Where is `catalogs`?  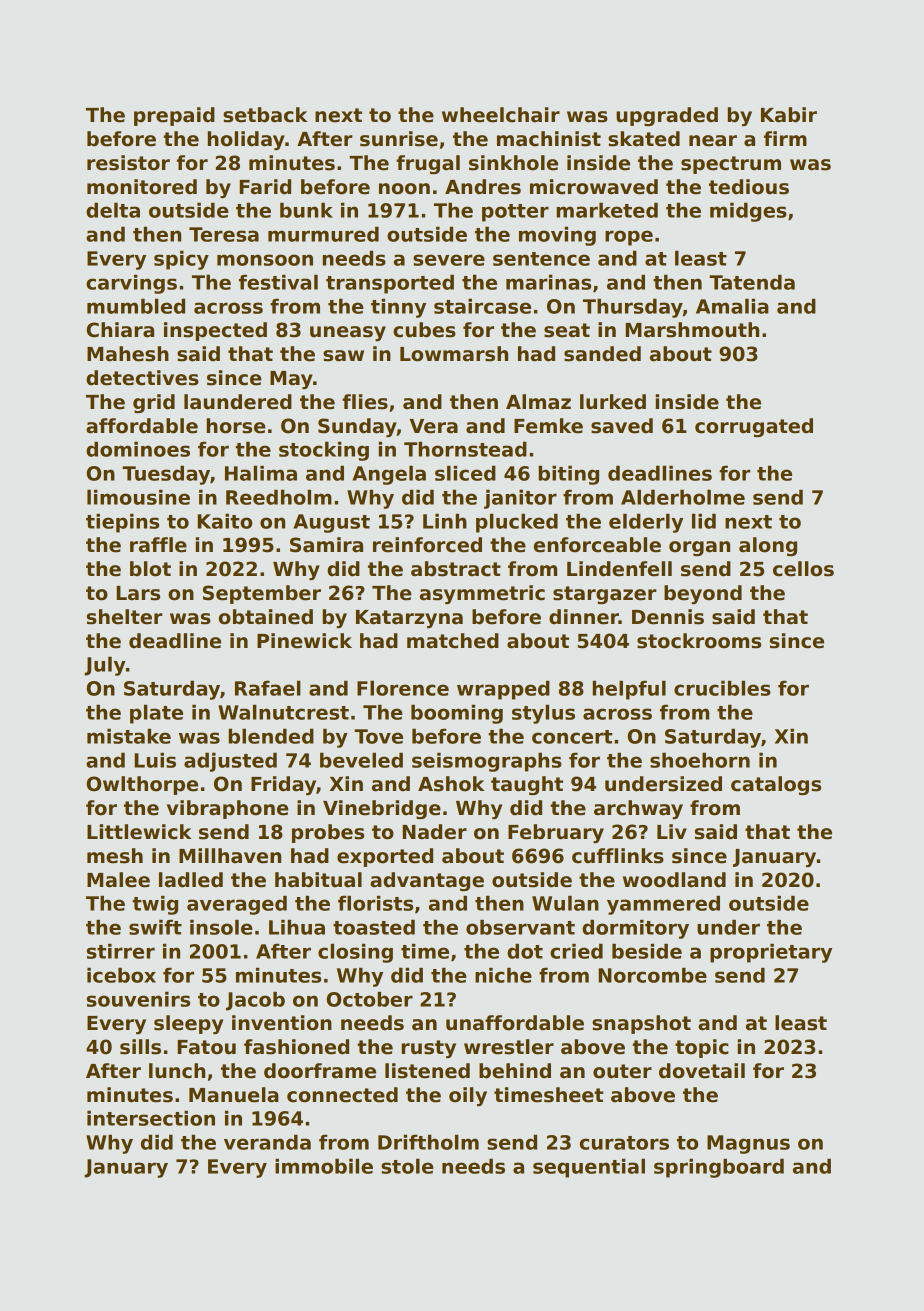 catalogs is located at coordinates (776, 785).
